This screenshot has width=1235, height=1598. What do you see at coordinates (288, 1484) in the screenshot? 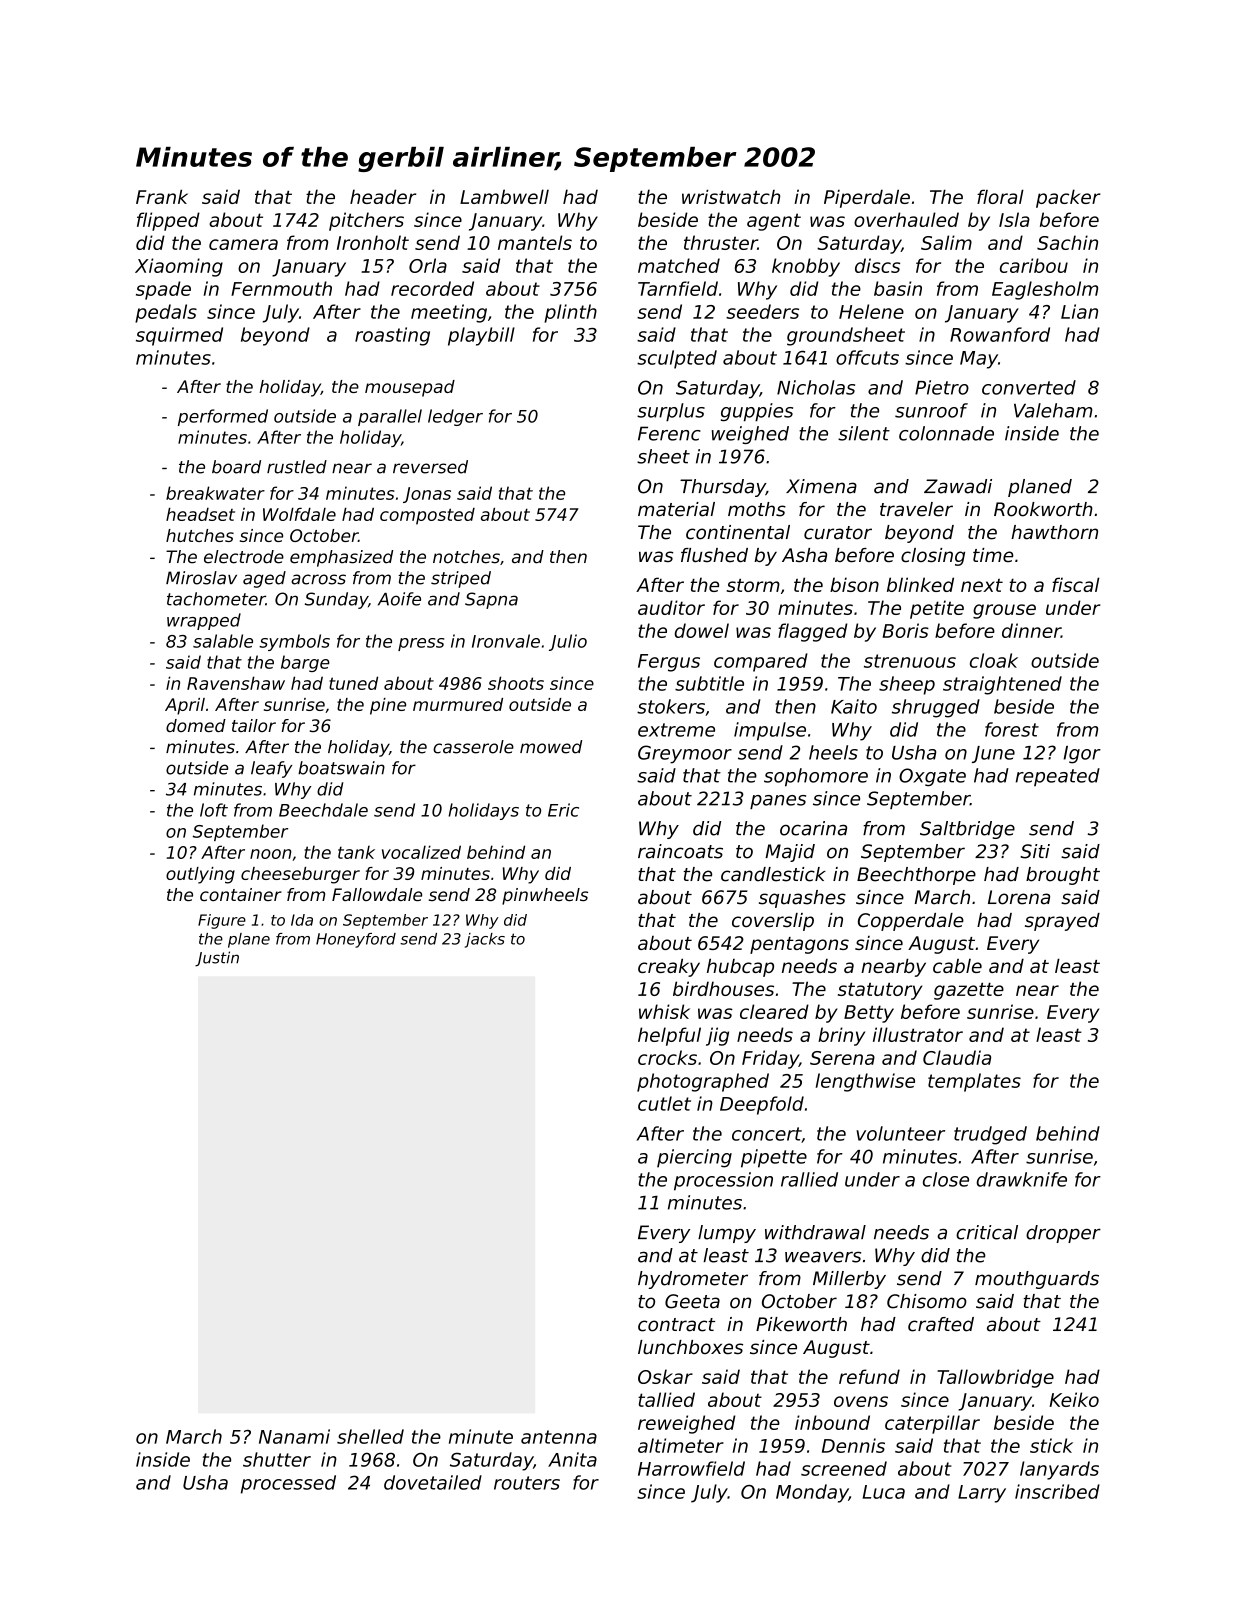
I see `processed` at bounding box center [288, 1484].
